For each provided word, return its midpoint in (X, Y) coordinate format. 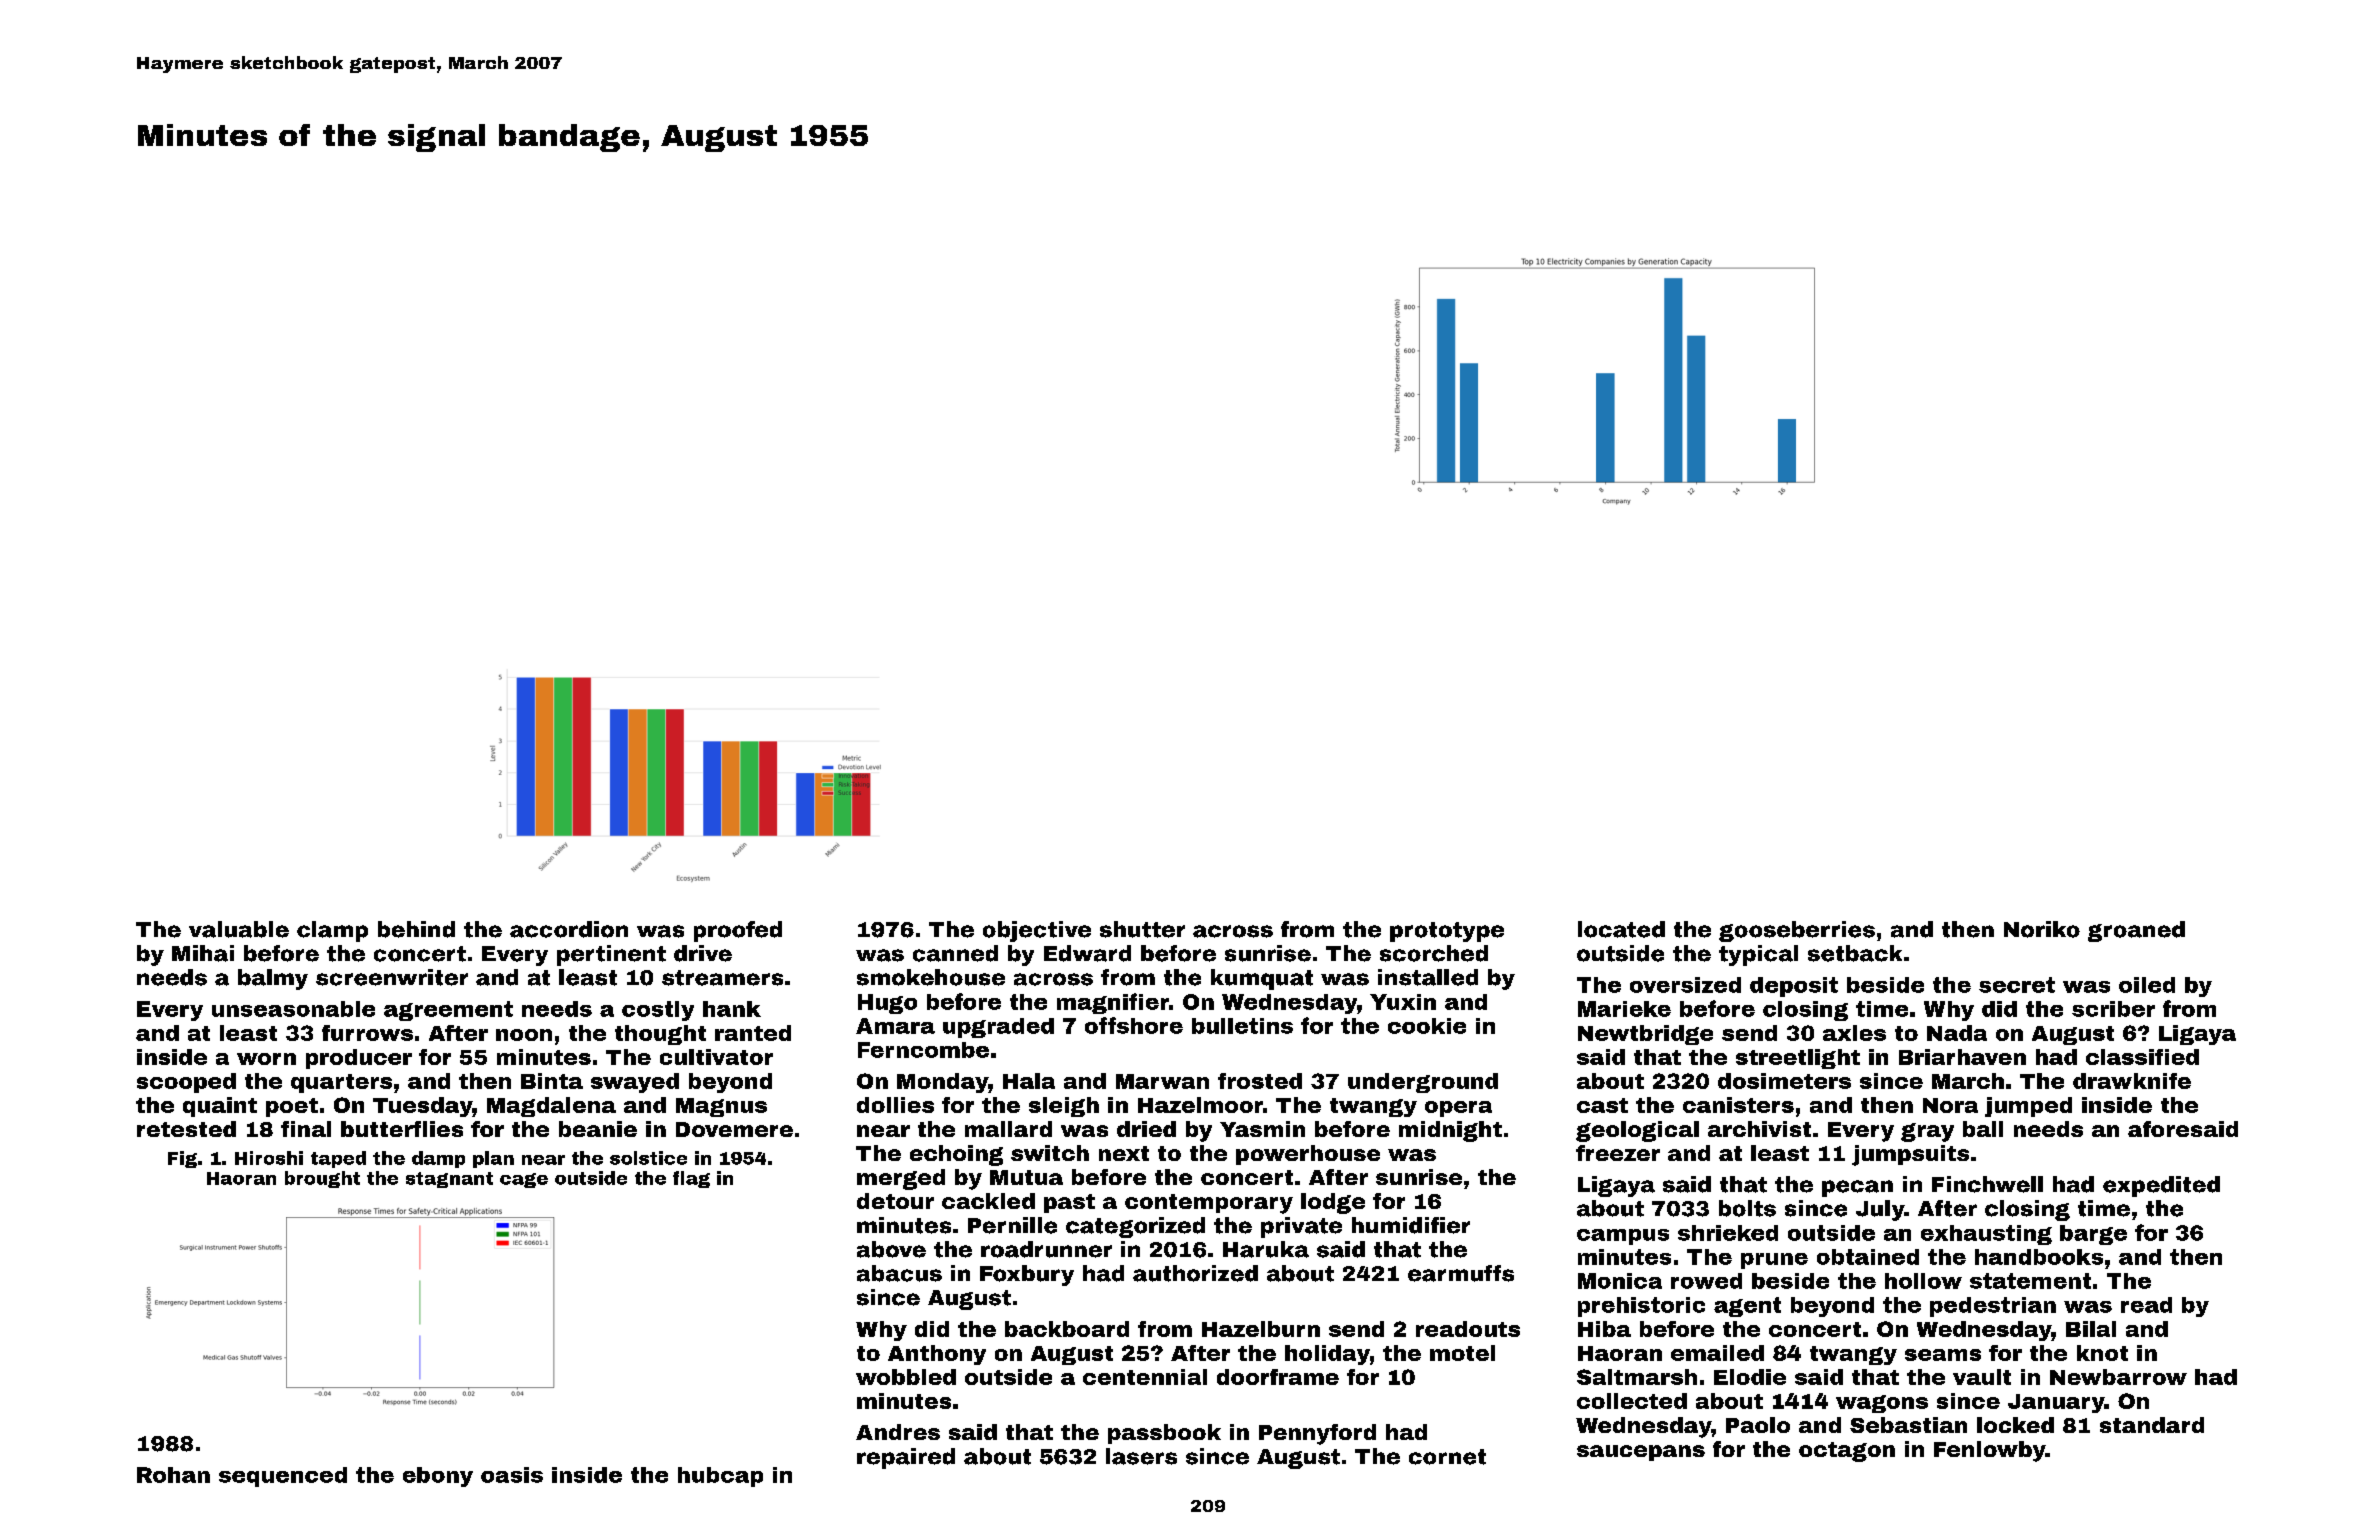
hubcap (720, 1477)
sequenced (283, 1477)
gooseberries (1797, 931)
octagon (1847, 1452)
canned (955, 953)
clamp (332, 931)
